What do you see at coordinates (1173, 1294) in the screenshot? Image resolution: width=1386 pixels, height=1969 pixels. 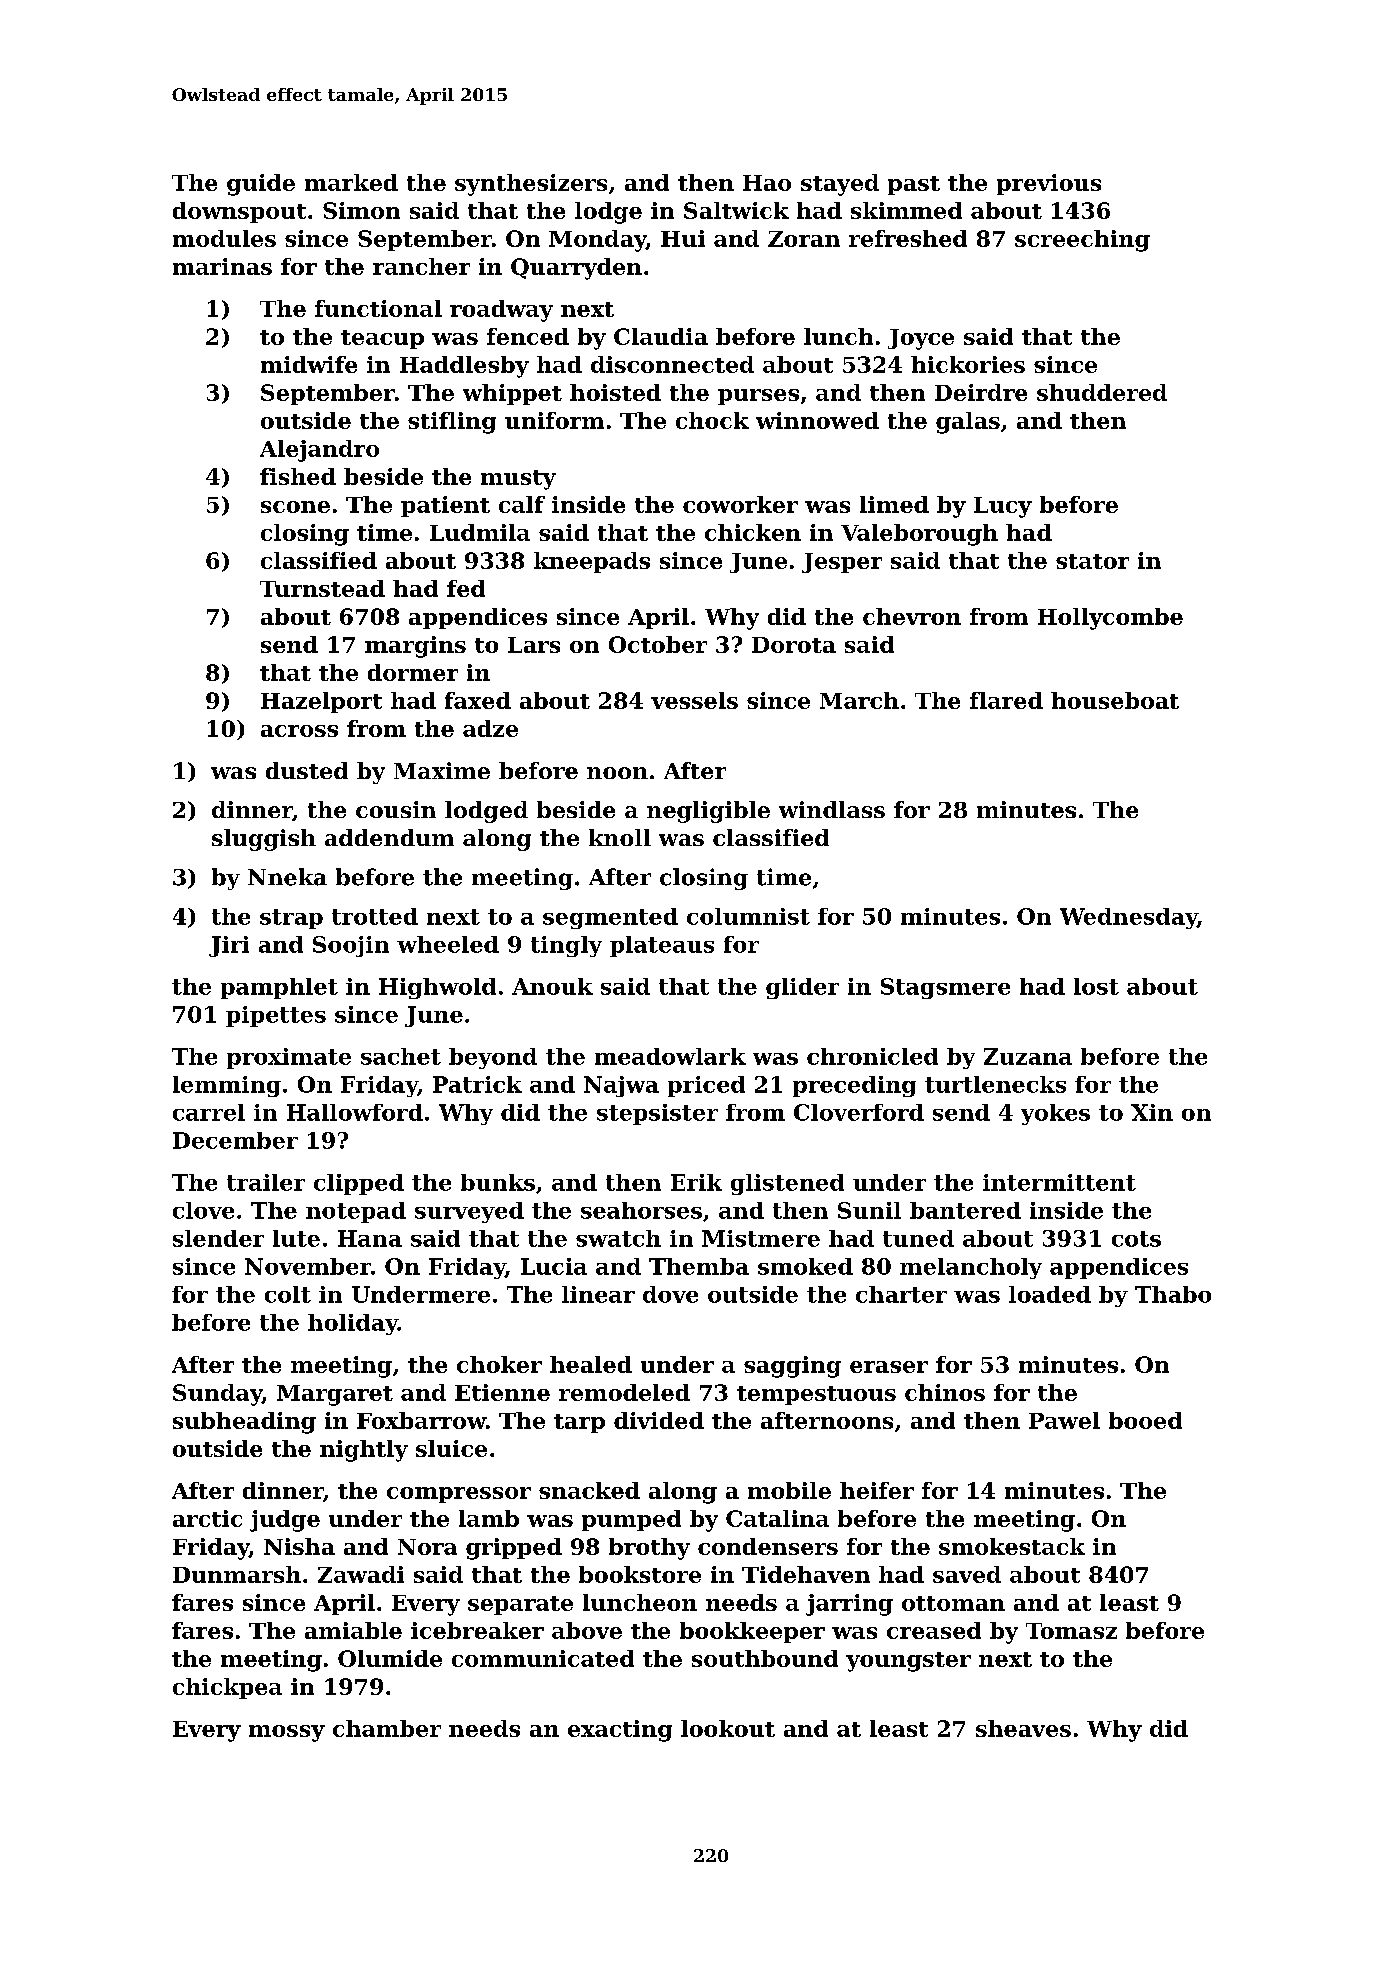 I see `Thabo` at bounding box center [1173, 1294].
